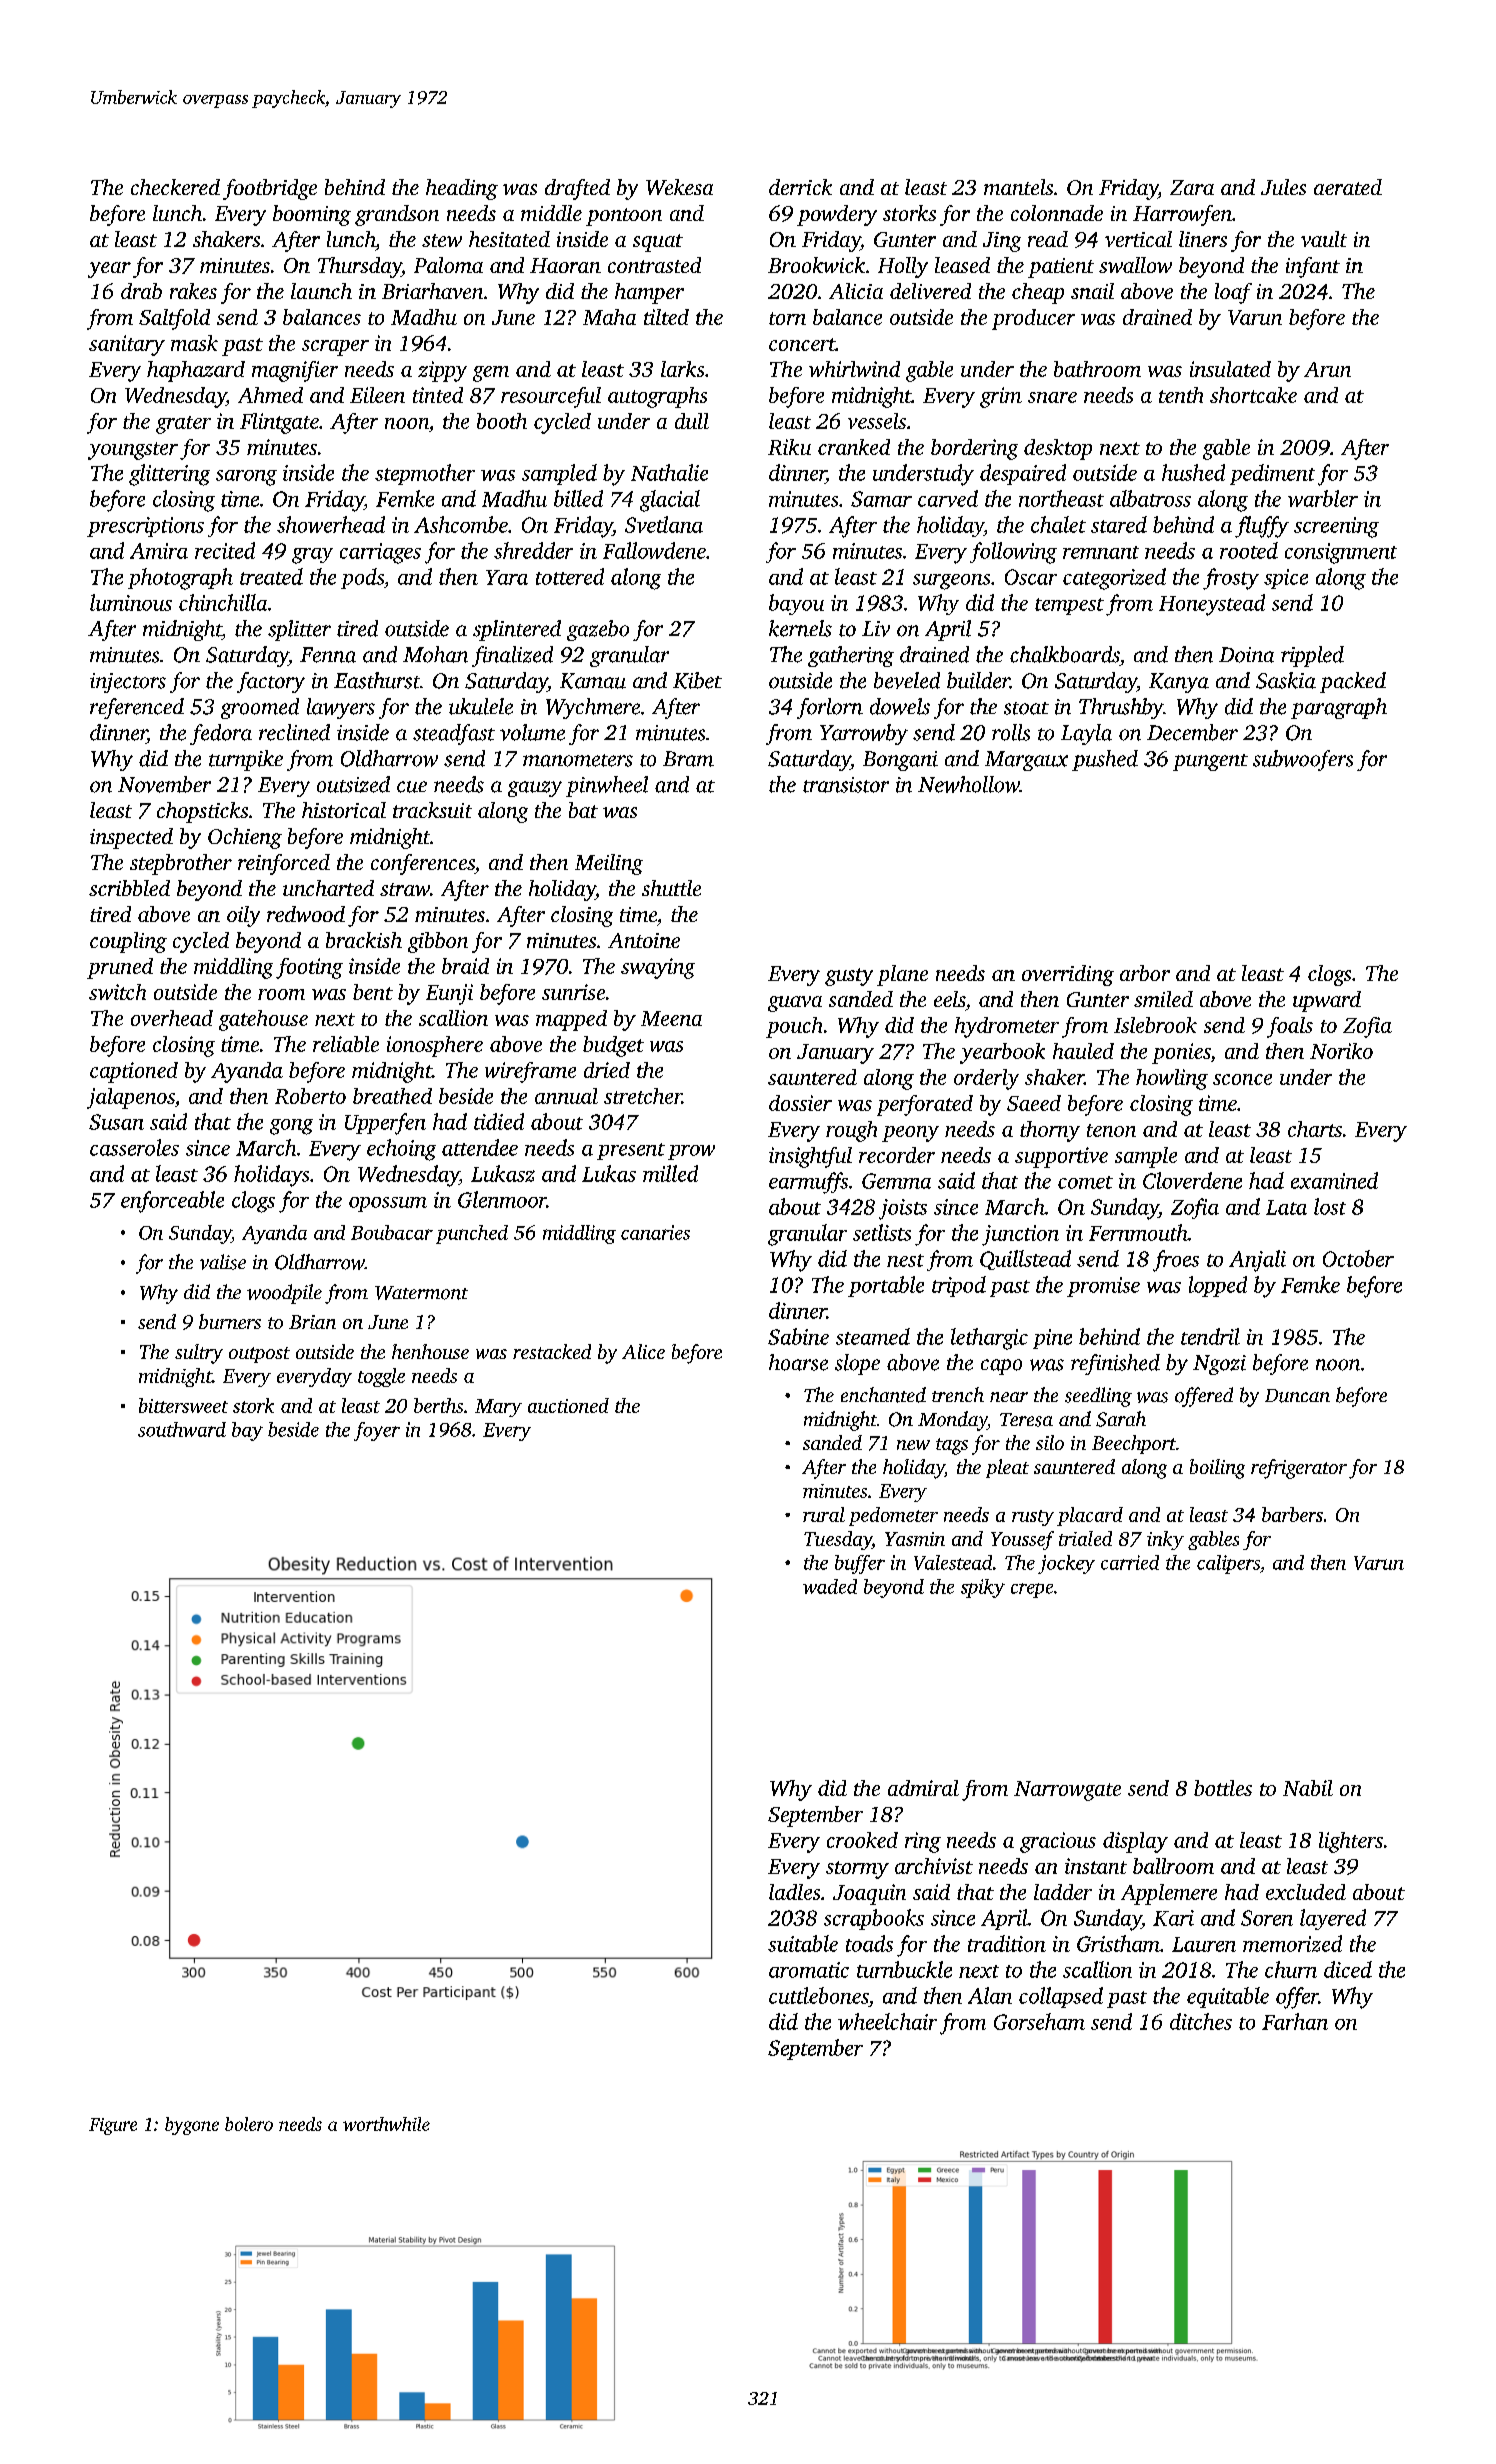  Describe the element at coordinates (609, 864) in the screenshot. I see `Meiling` at that location.
